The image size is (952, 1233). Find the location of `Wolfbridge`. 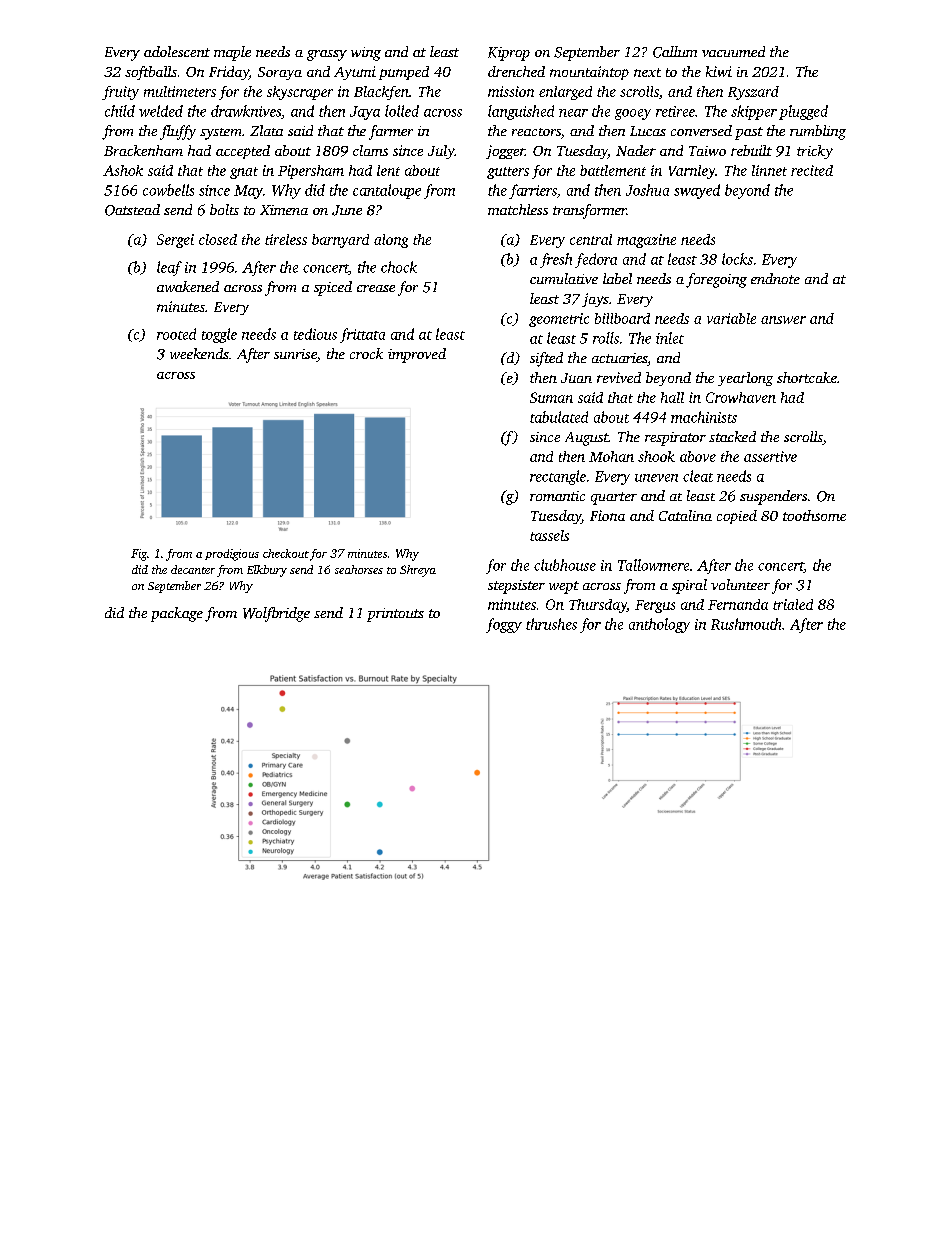

Wolfbridge is located at coordinates (276, 614).
